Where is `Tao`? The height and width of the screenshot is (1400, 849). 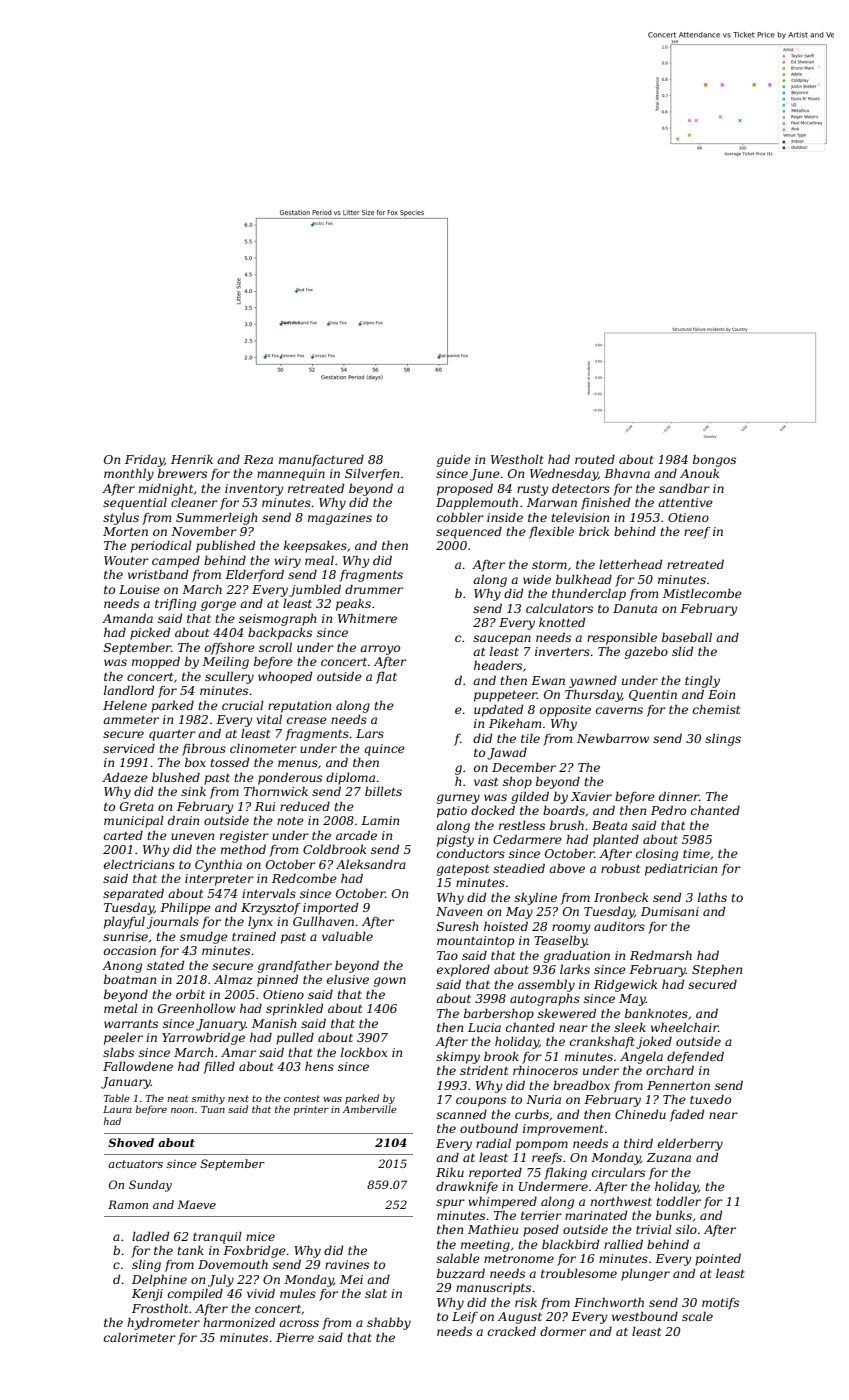 Tao is located at coordinates (447, 955).
